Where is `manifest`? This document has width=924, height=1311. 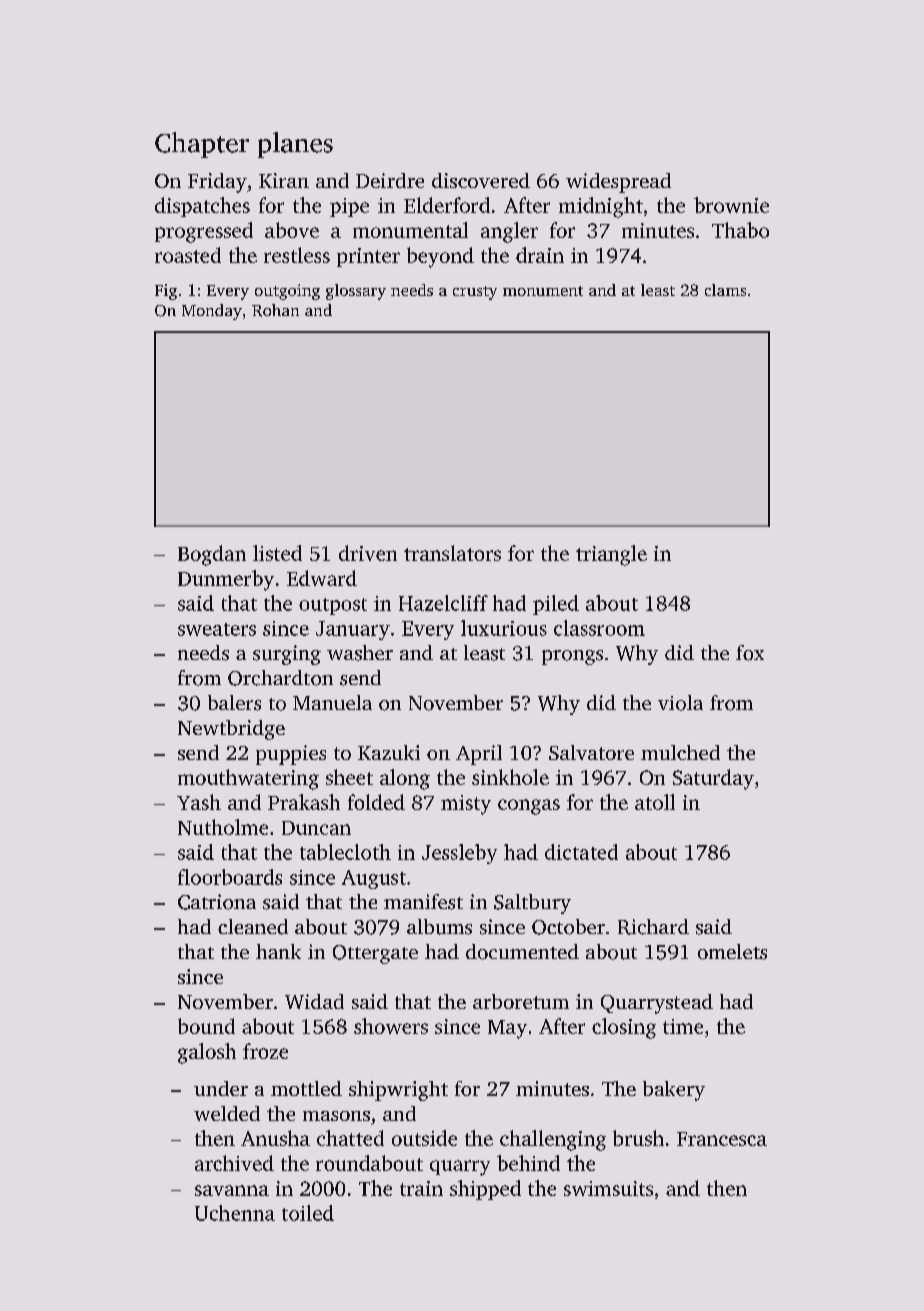 manifest is located at coordinates (423, 902).
